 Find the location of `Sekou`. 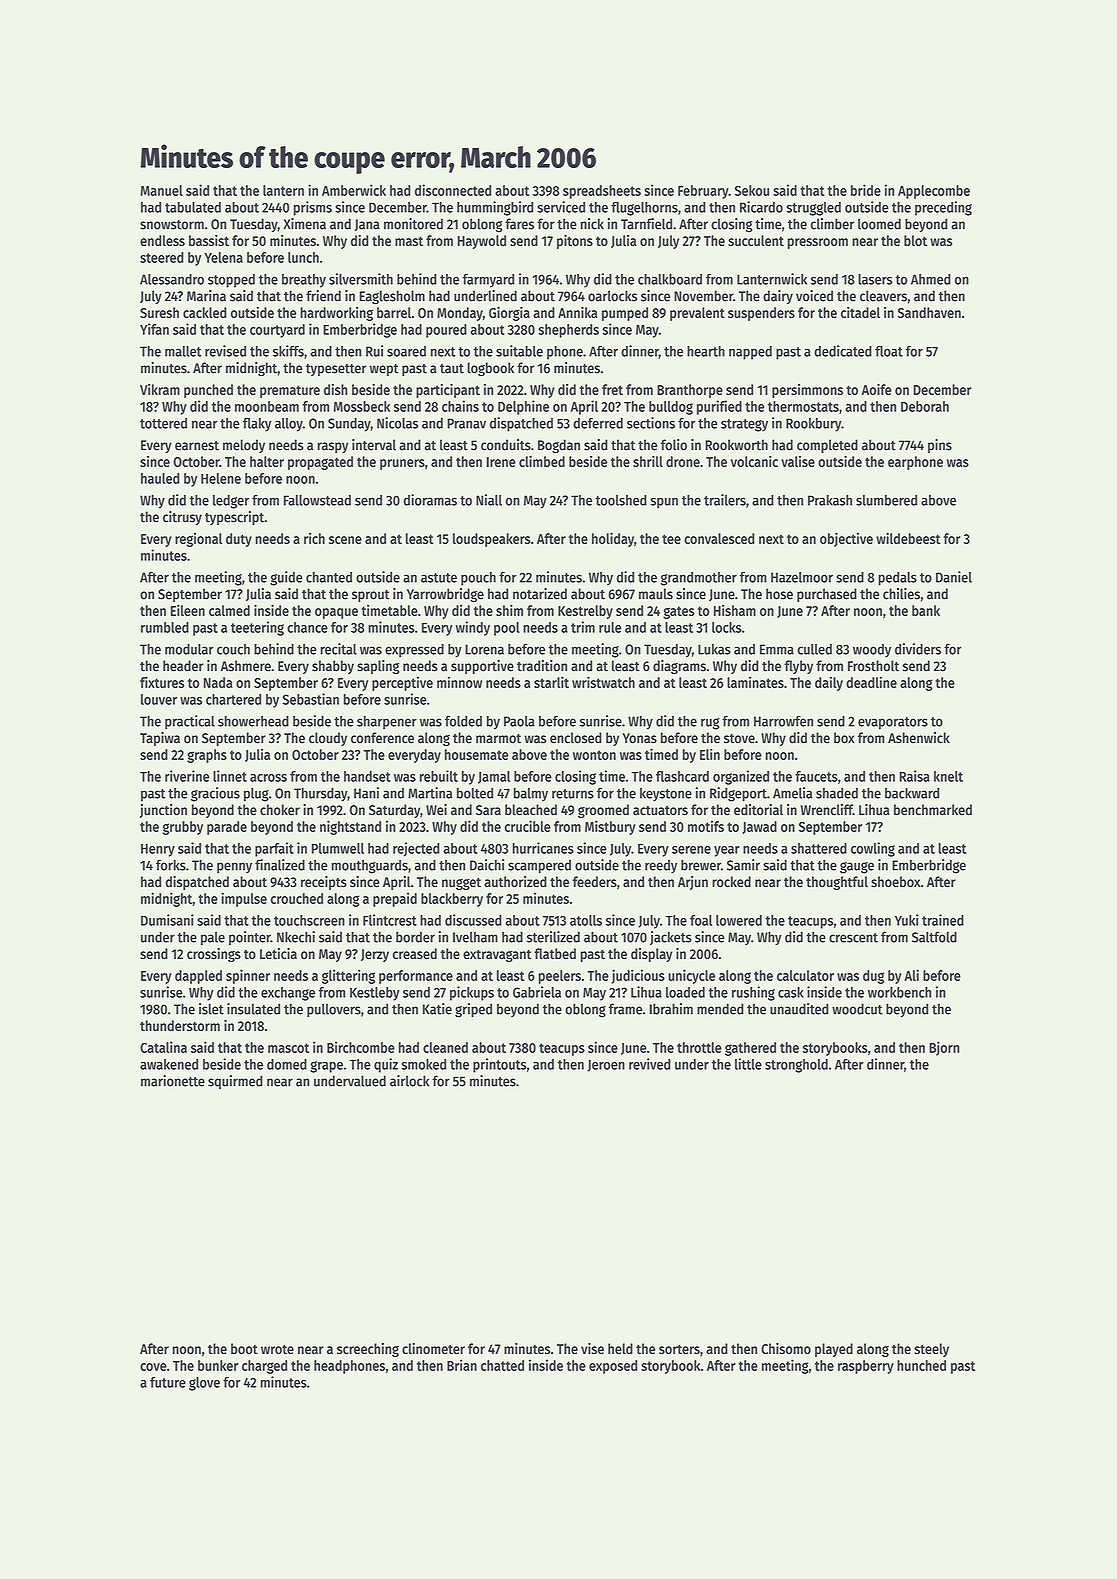

Sekou is located at coordinates (751, 190).
